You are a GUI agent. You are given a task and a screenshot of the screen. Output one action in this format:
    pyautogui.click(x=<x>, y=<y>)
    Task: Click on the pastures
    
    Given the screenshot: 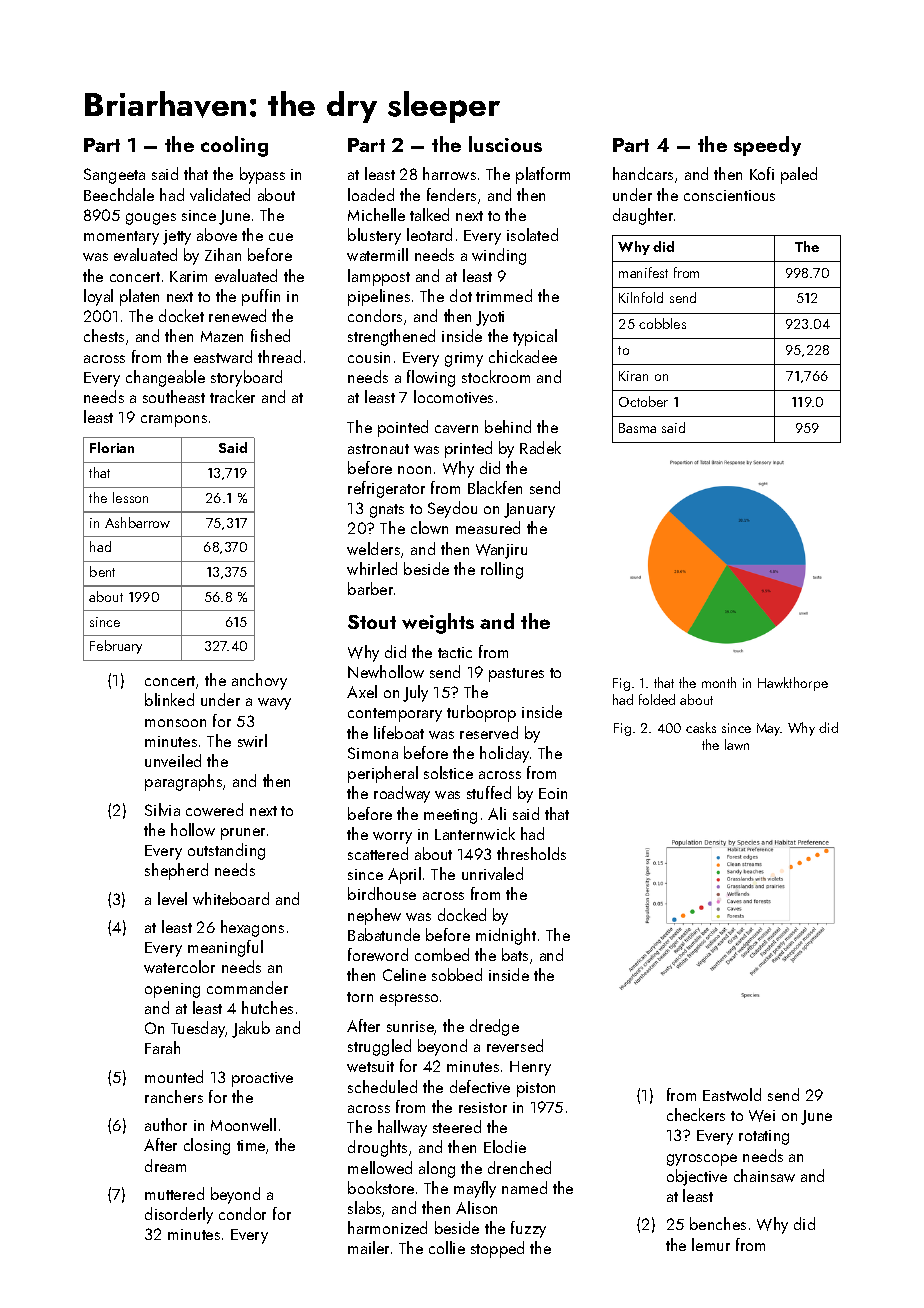 What is the action you would take?
    pyautogui.click(x=516, y=675)
